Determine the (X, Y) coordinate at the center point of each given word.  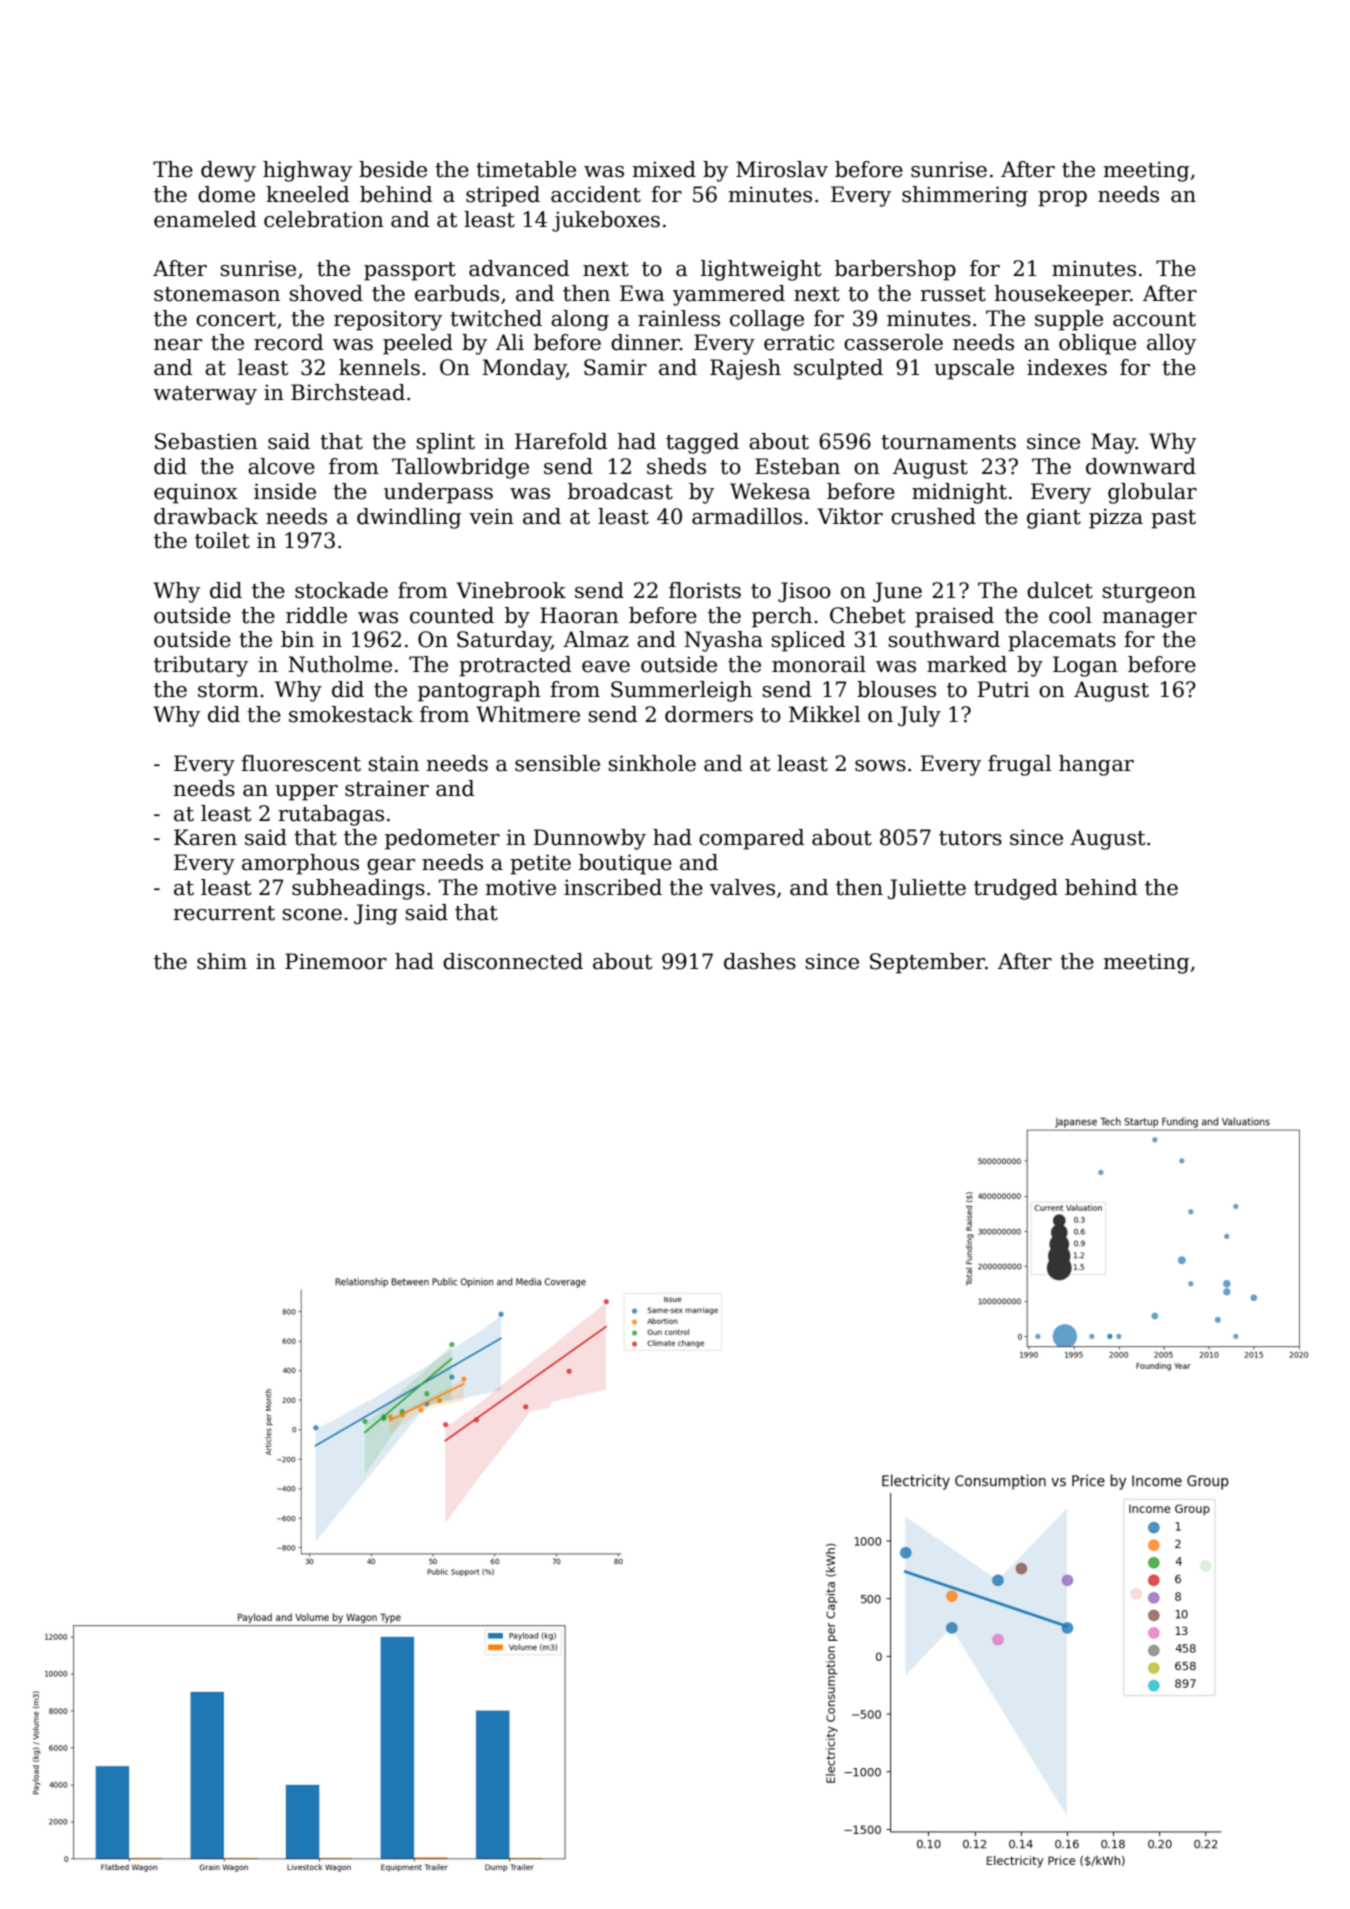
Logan (1085, 666)
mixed (664, 169)
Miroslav (782, 169)
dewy (228, 171)
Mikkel (824, 714)
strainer (387, 788)
